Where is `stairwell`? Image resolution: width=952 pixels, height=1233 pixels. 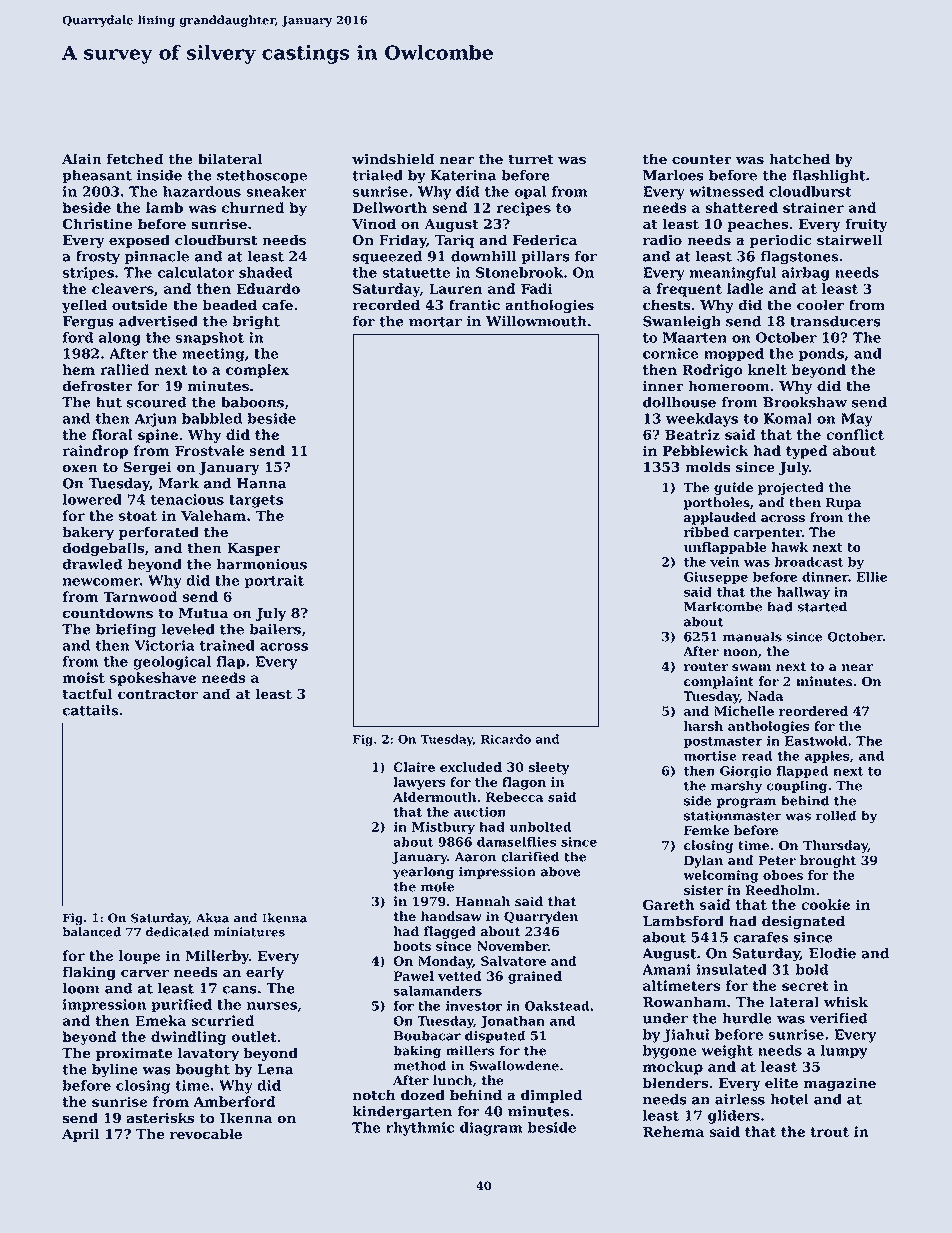
stairwell is located at coordinates (849, 240).
